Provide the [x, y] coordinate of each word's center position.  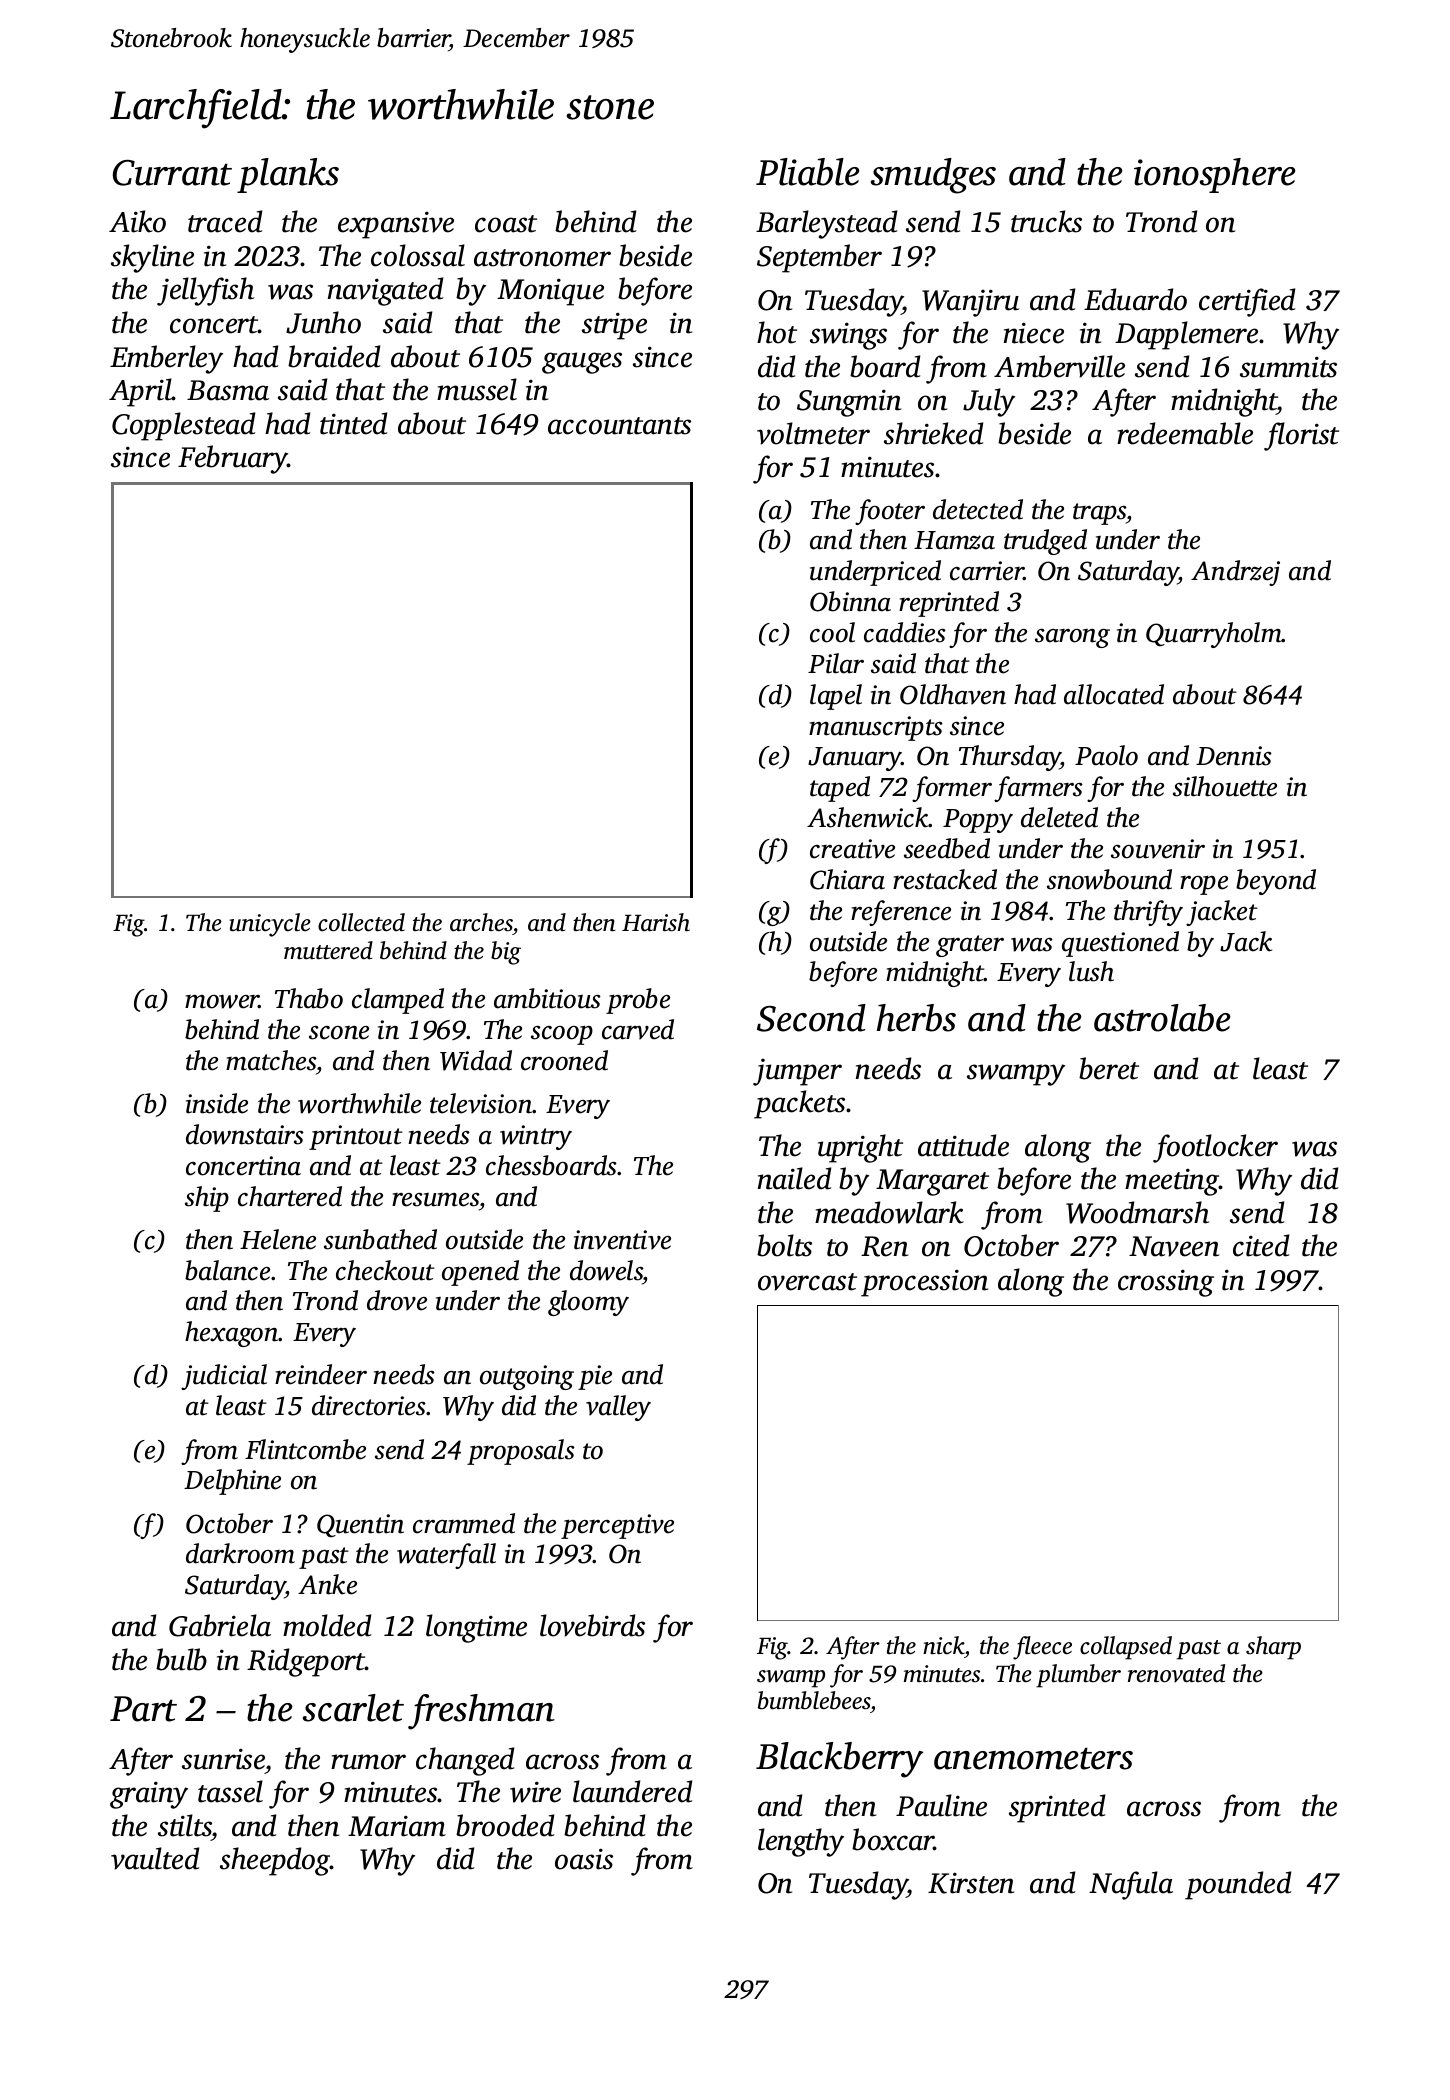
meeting [1172, 1182]
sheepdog [275, 1861]
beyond [1276, 882]
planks [288, 175]
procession [924, 1283]
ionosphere [1215, 175]
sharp [1273, 1648]
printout [356, 1137]
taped [840, 789]
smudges [933, 176]
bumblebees [814, 1700]
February [233, 459]
